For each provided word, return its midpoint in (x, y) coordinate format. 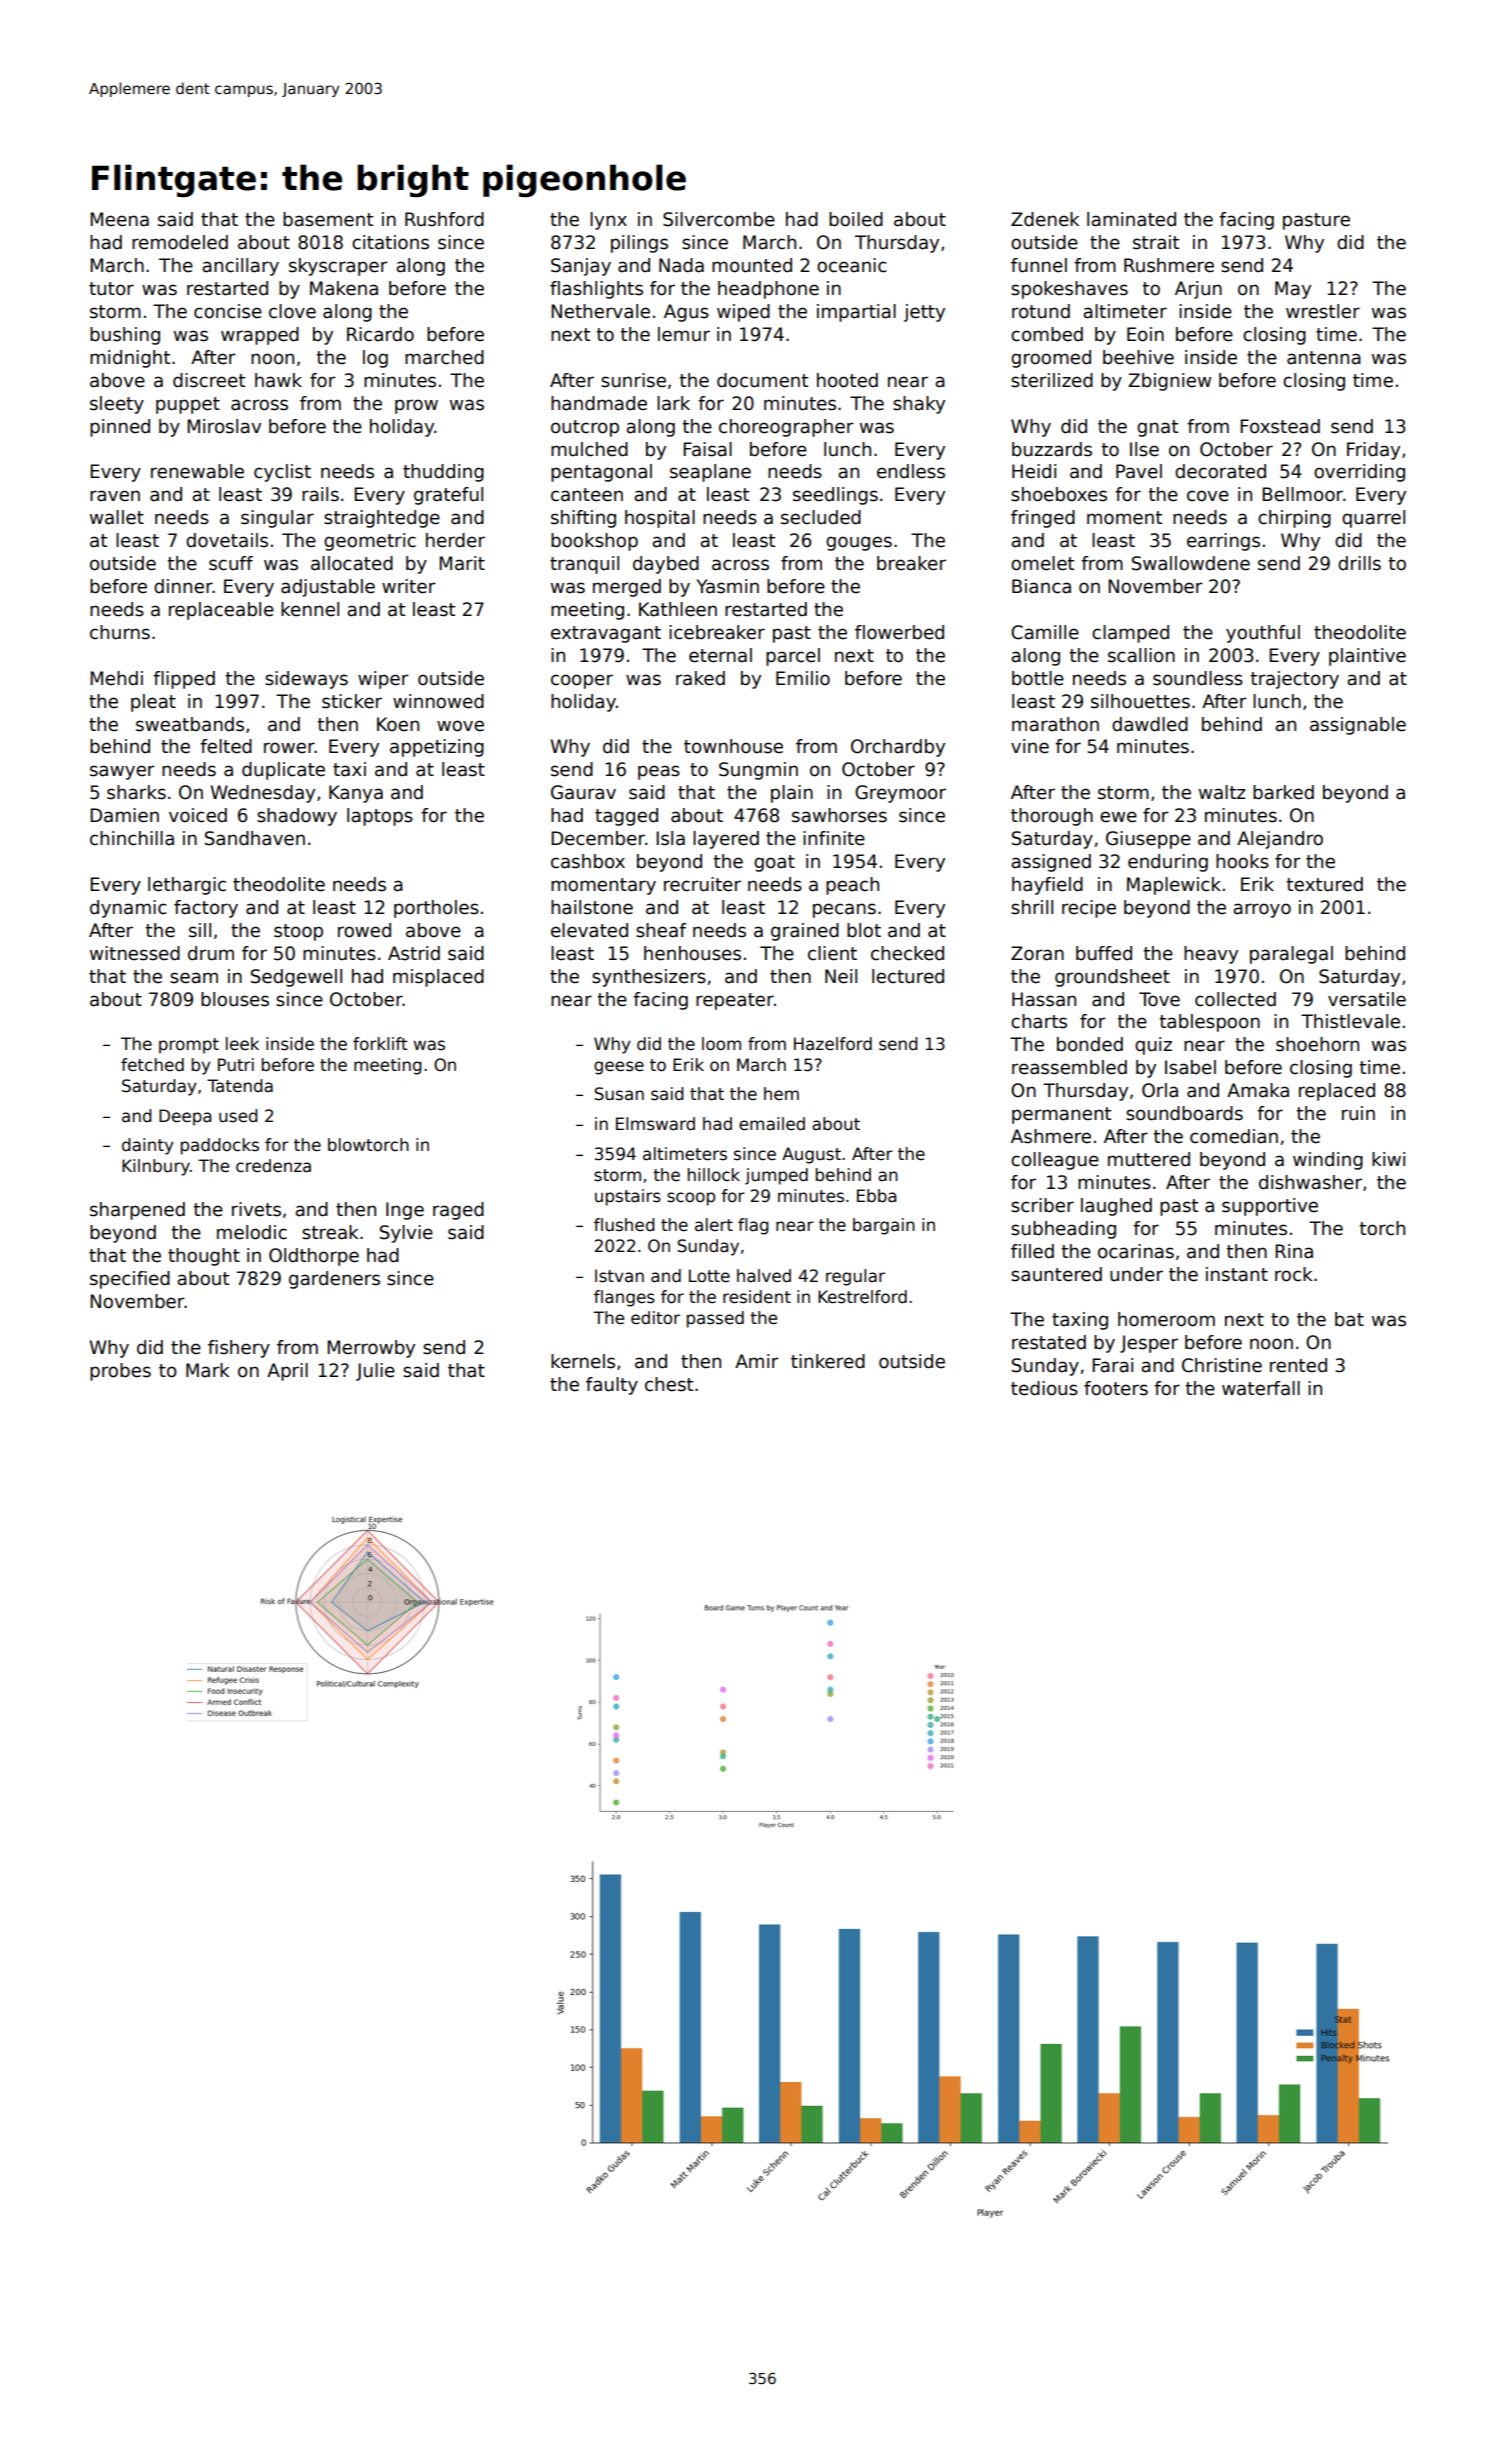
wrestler (1323, 311)
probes (120, 1372)
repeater (735, 1001)
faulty (612, 1386)
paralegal (1291, 955)
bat (1349, 1319)
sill (200, 930)
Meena (119, 219)
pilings (639, 244)
